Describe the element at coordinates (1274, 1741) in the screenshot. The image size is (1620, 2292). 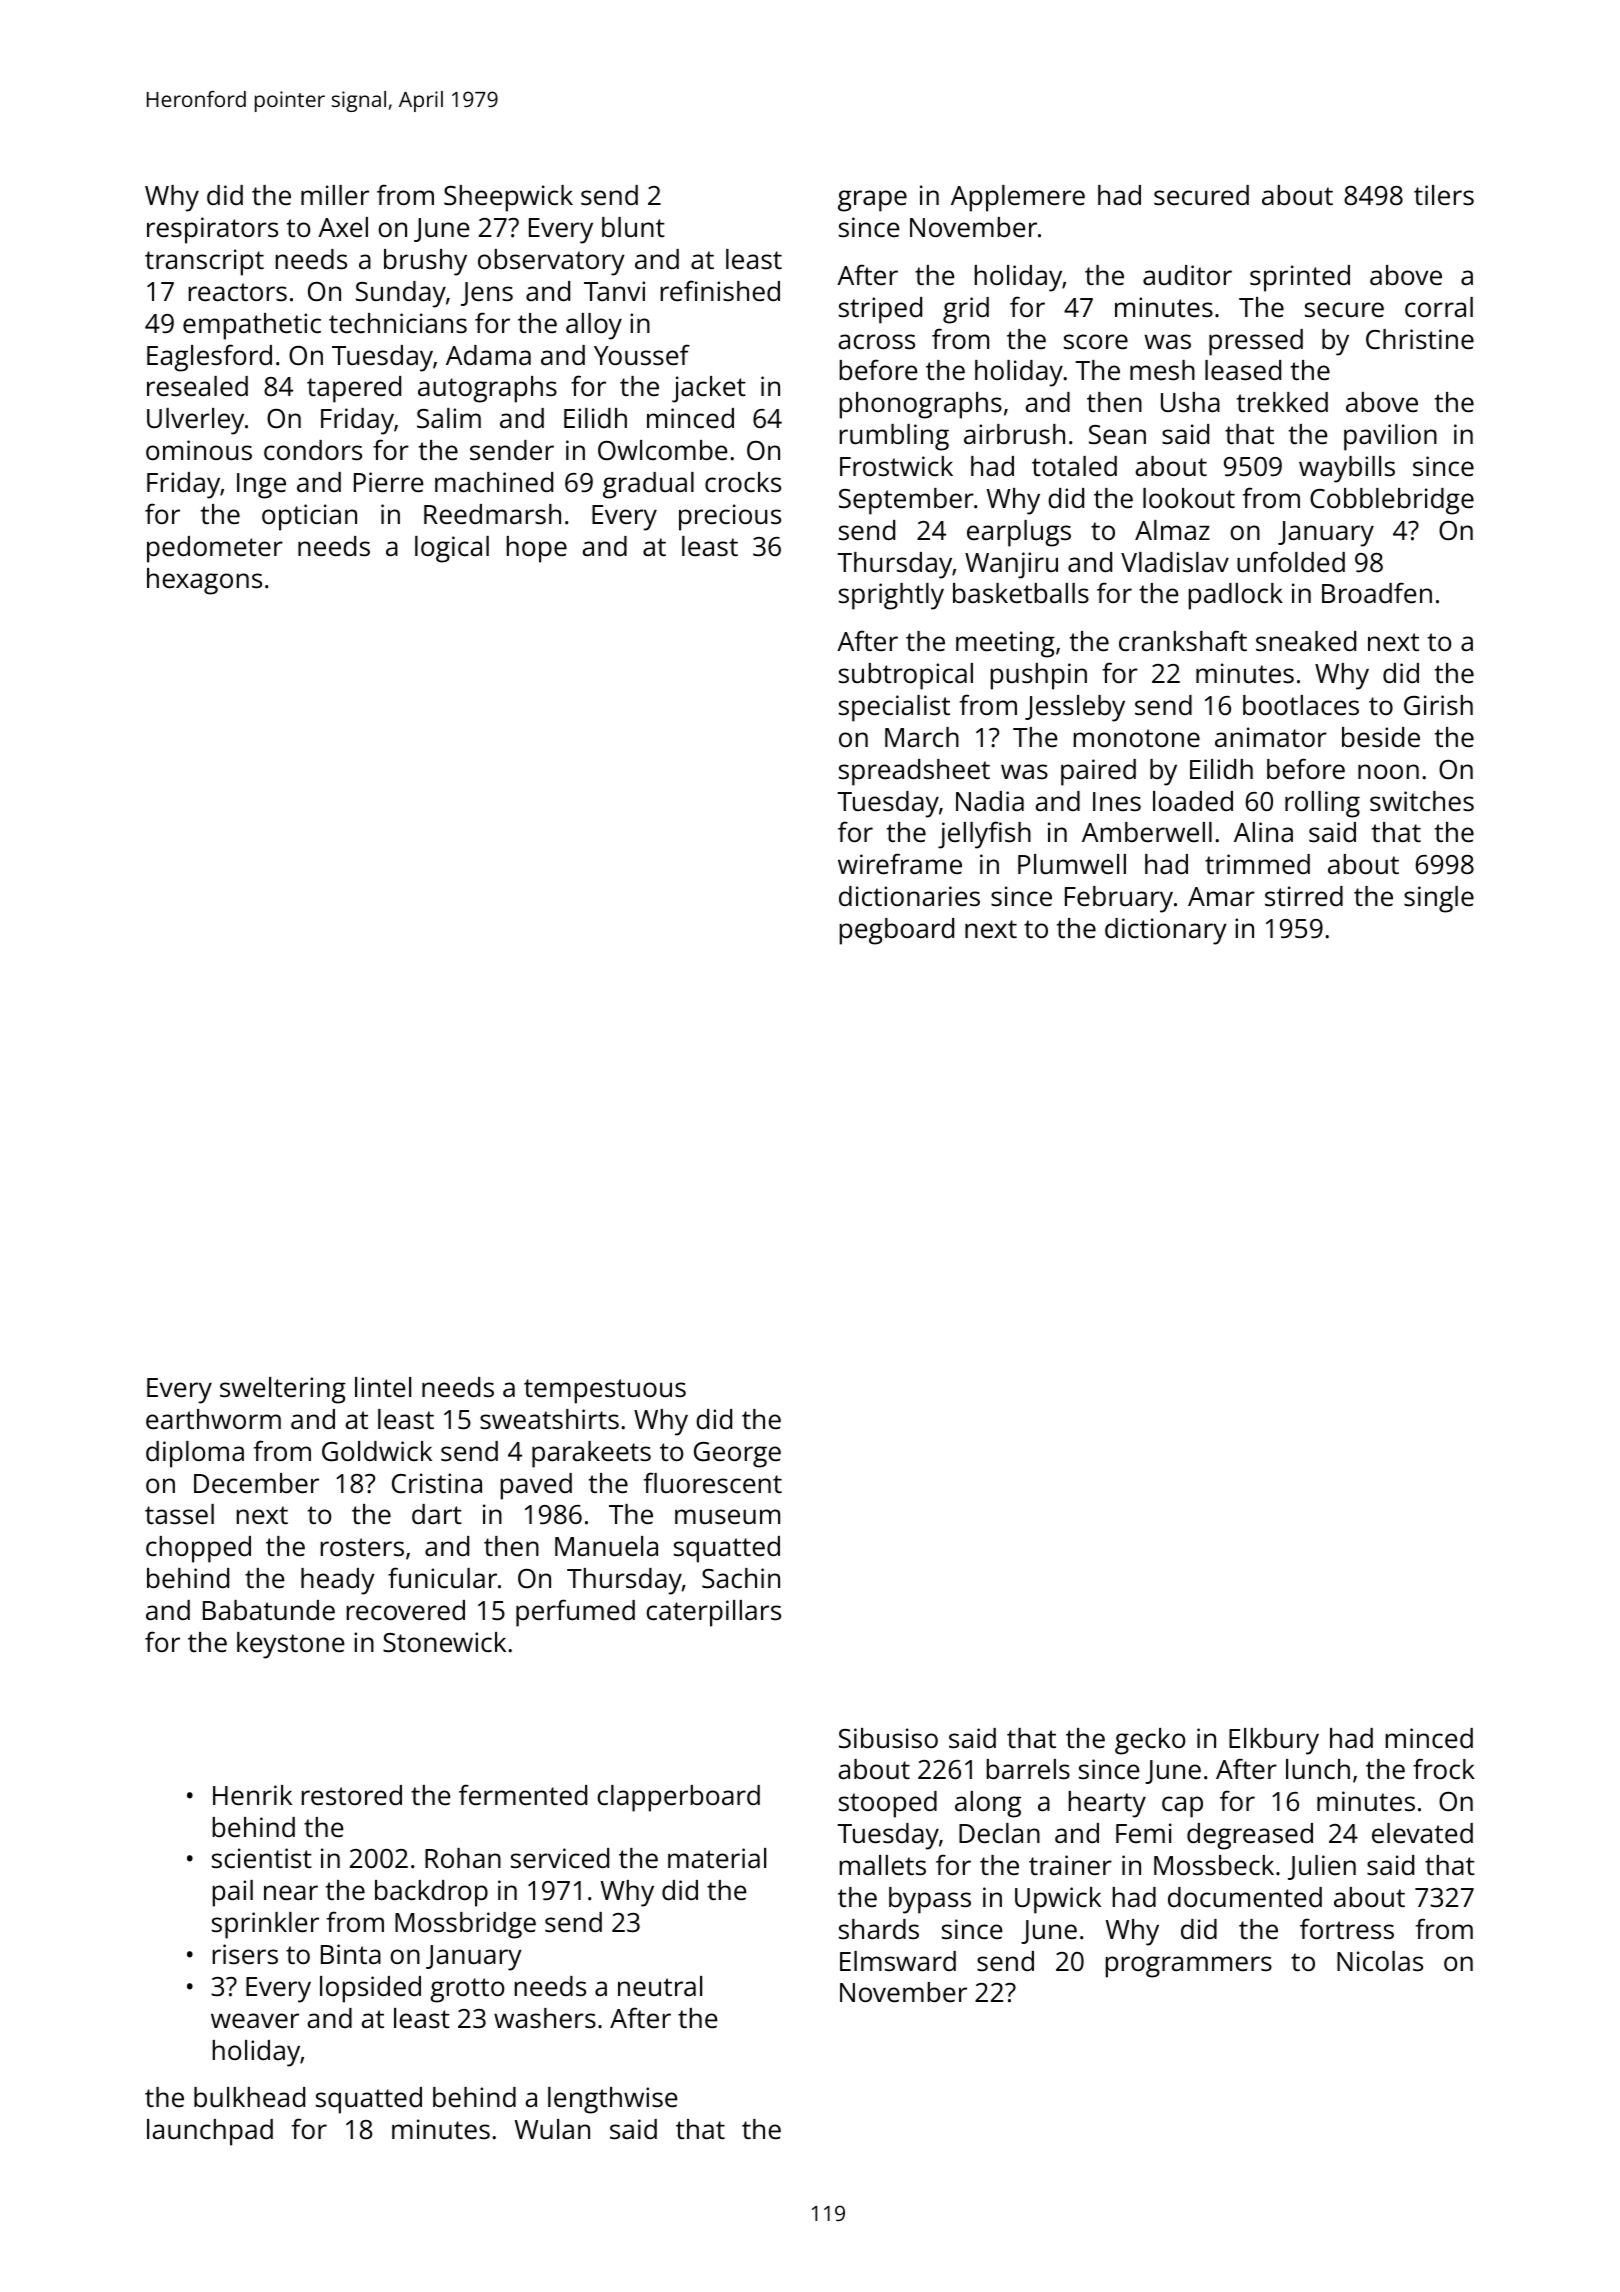
I see `Elkbury` at that location.
